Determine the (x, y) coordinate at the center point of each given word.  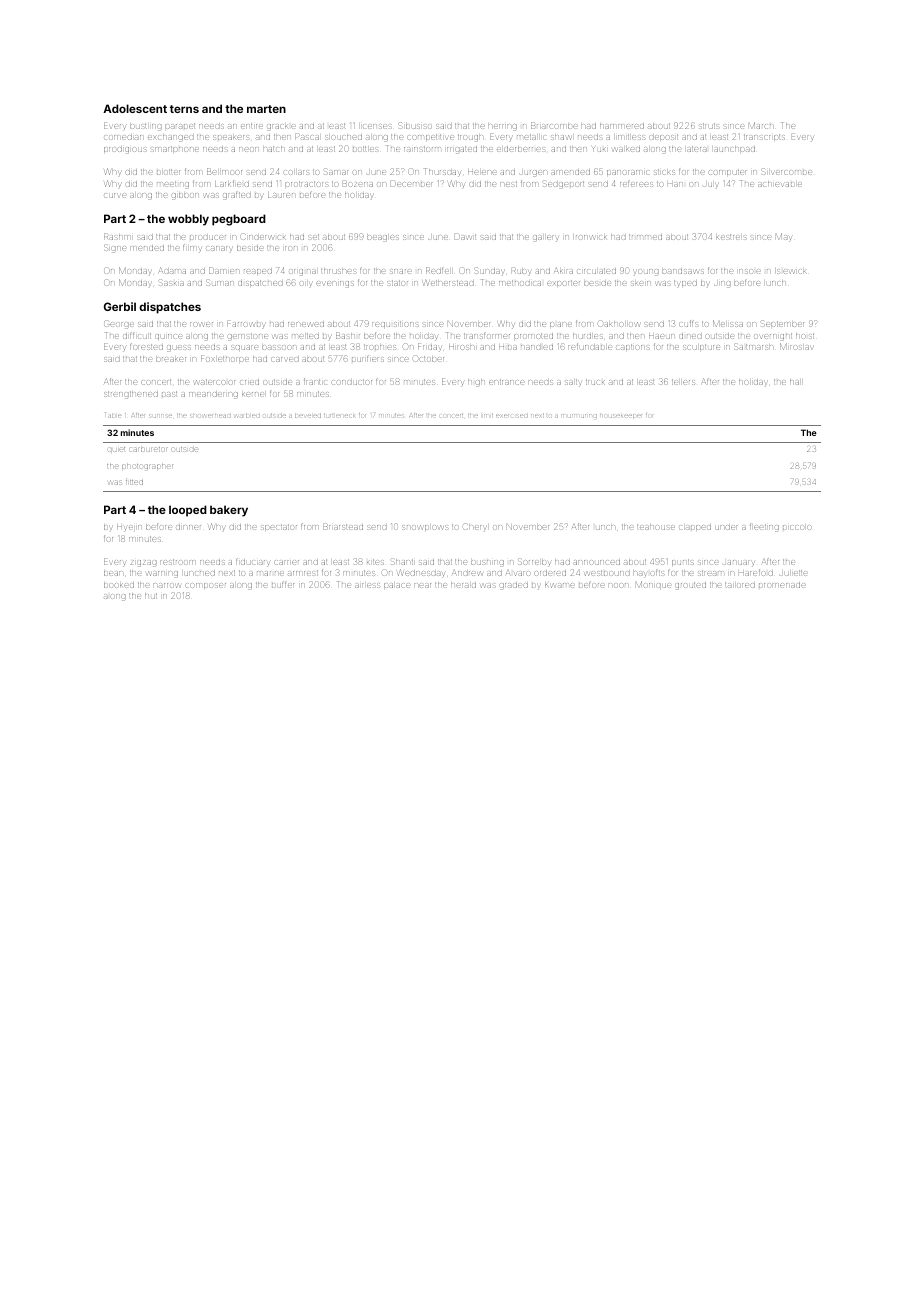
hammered (622, 126)
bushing (487, 563)
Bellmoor (224, 171)
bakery (229, 511)
